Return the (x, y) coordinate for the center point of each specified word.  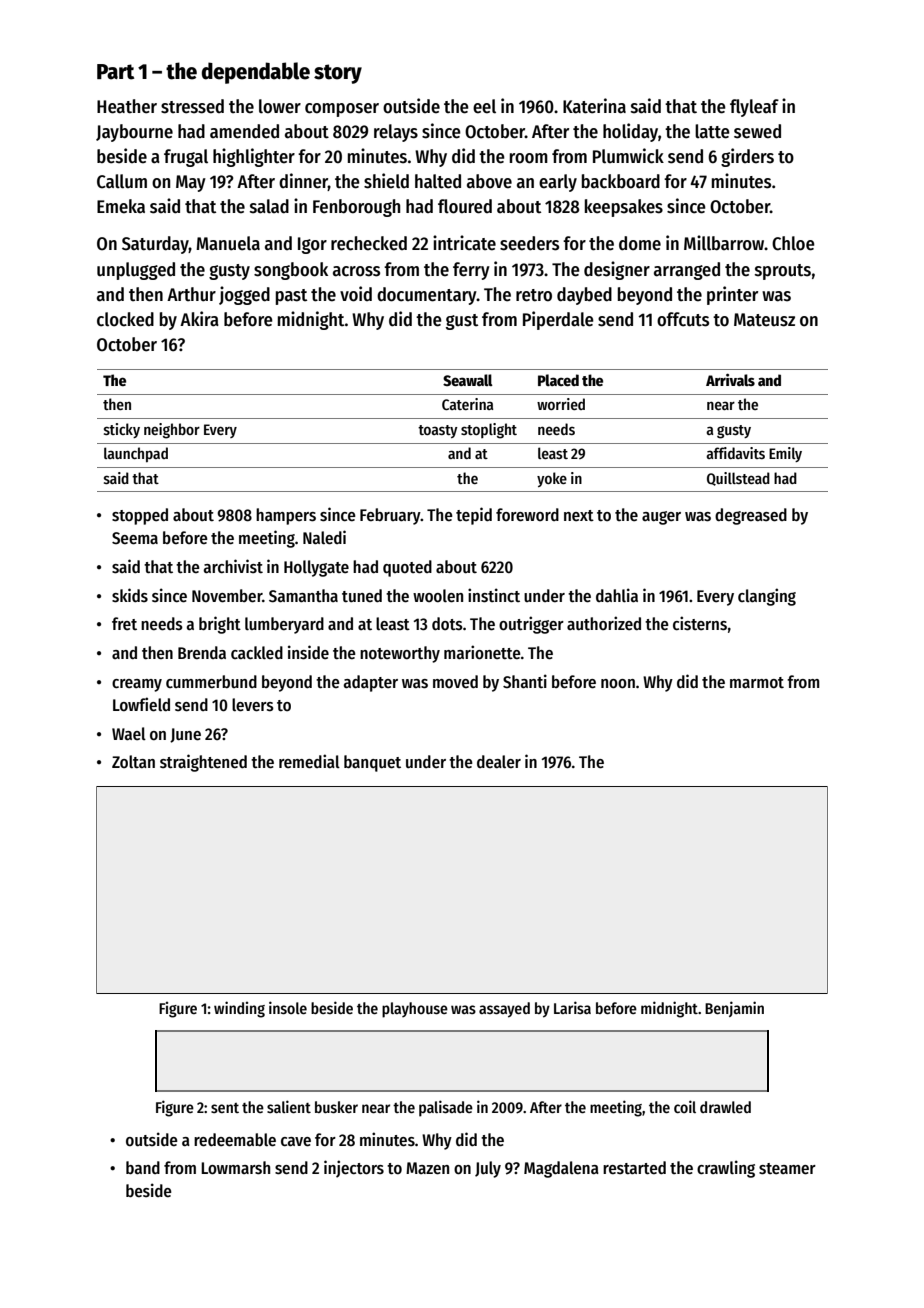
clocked (125, 319)
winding (239, 1009)
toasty (438, 431)
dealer (499, 762)
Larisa (572, 1007)
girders (747, 157)
